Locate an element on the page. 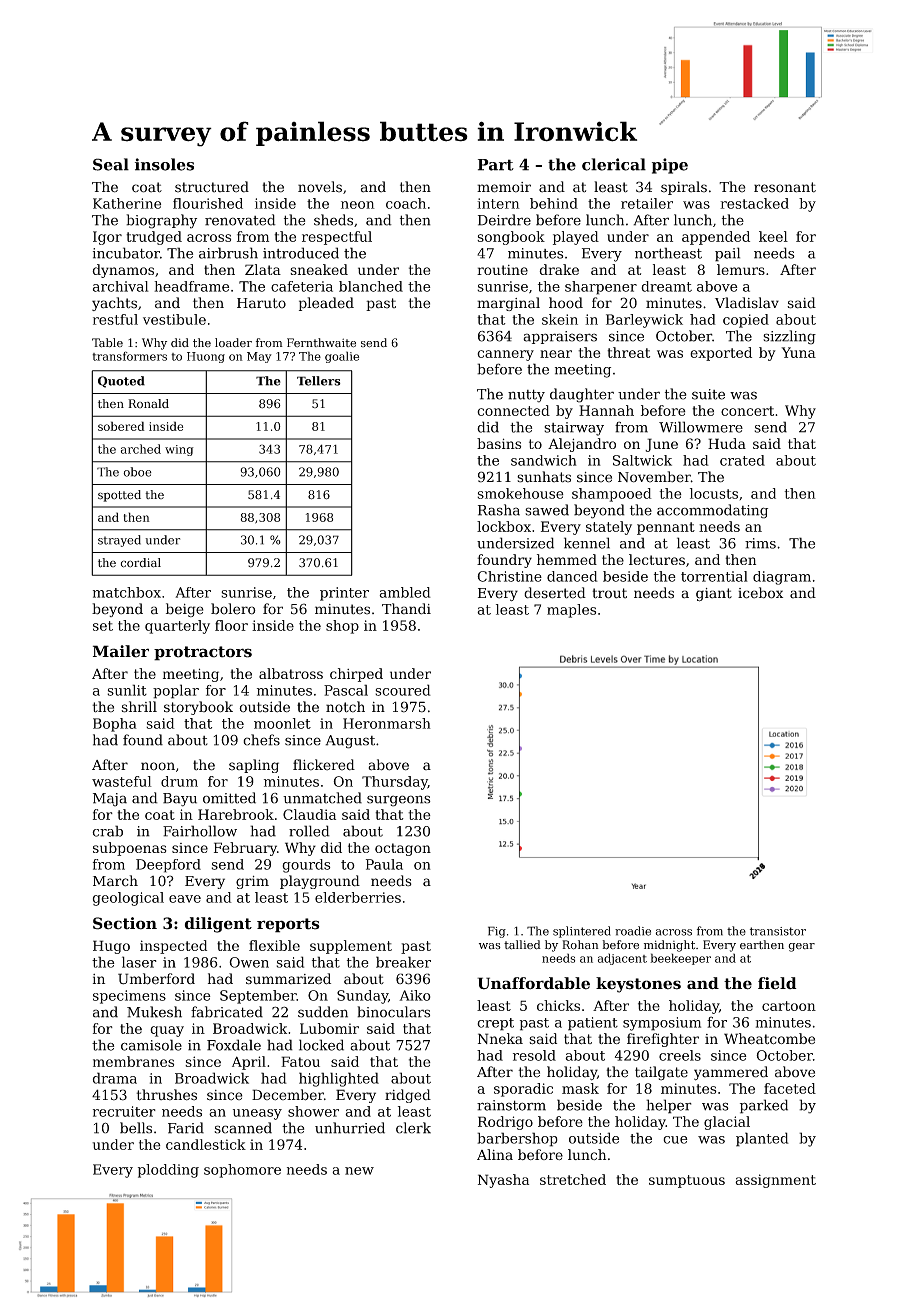 This image has width=908, height=1316. helper is located at coordinates (669, 1106).
